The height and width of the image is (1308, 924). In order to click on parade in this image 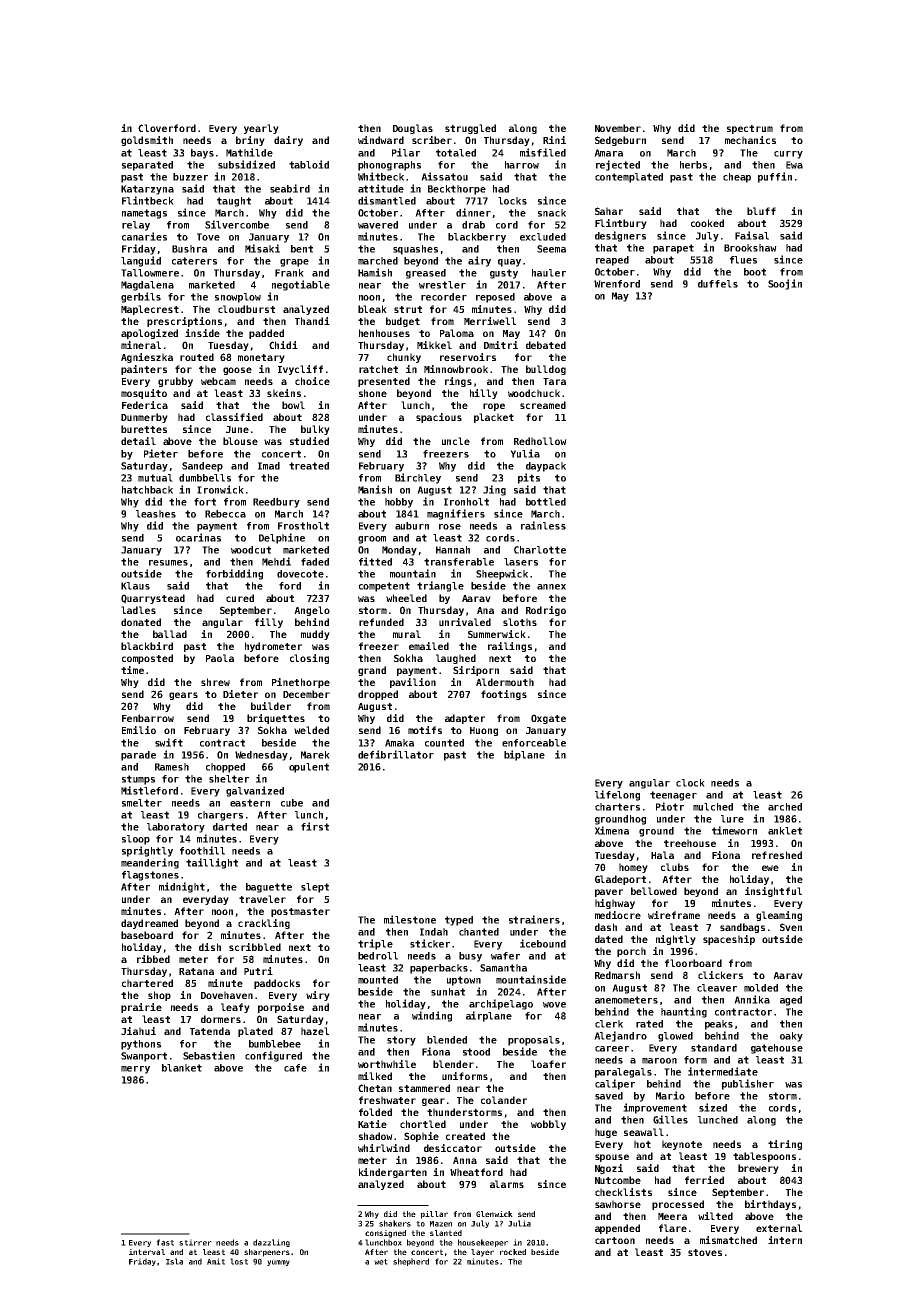, I will do `click(138, 756)`.
